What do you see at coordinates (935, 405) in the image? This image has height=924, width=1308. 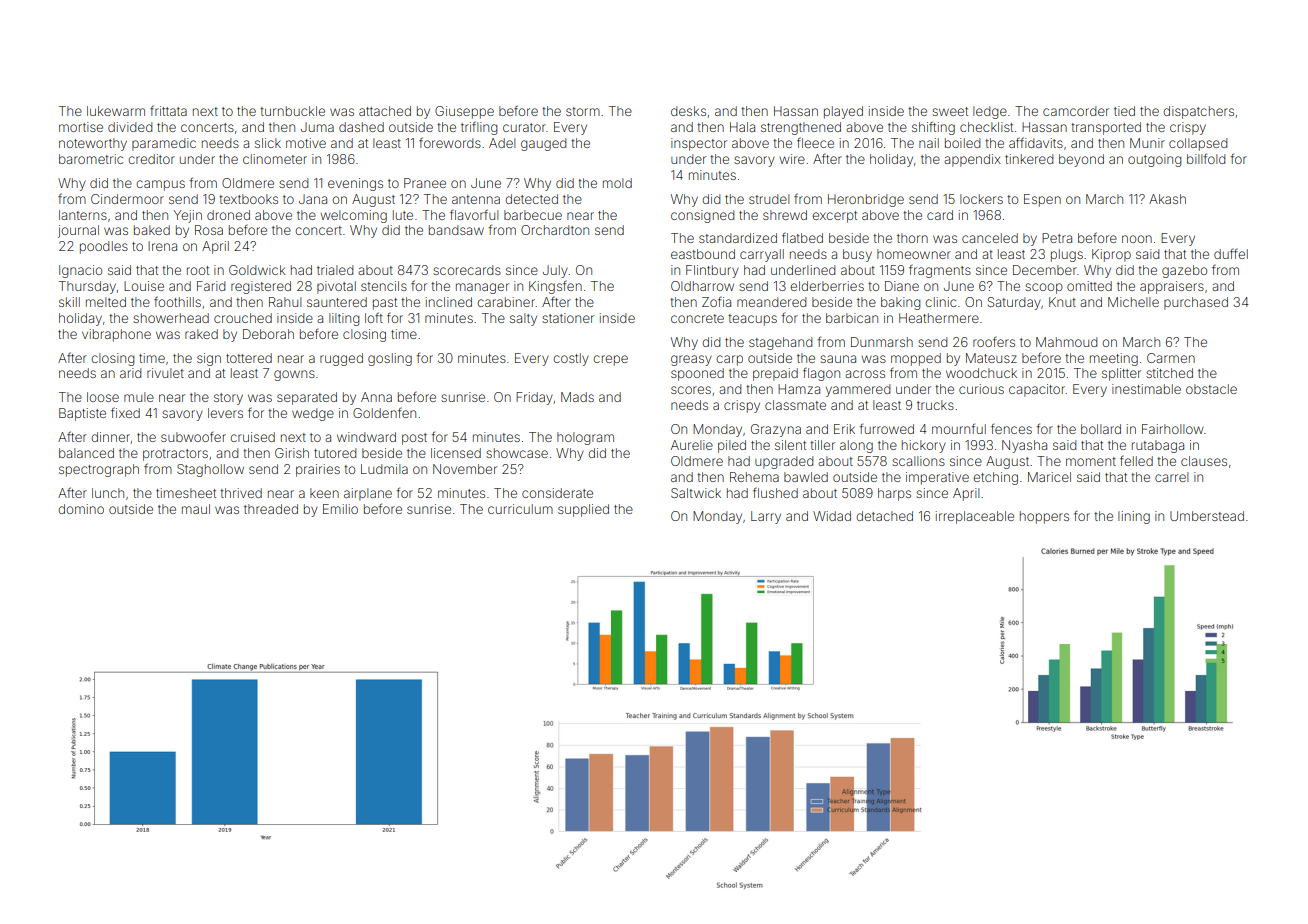 I see `trucks` at bounding box center [935, 405].
